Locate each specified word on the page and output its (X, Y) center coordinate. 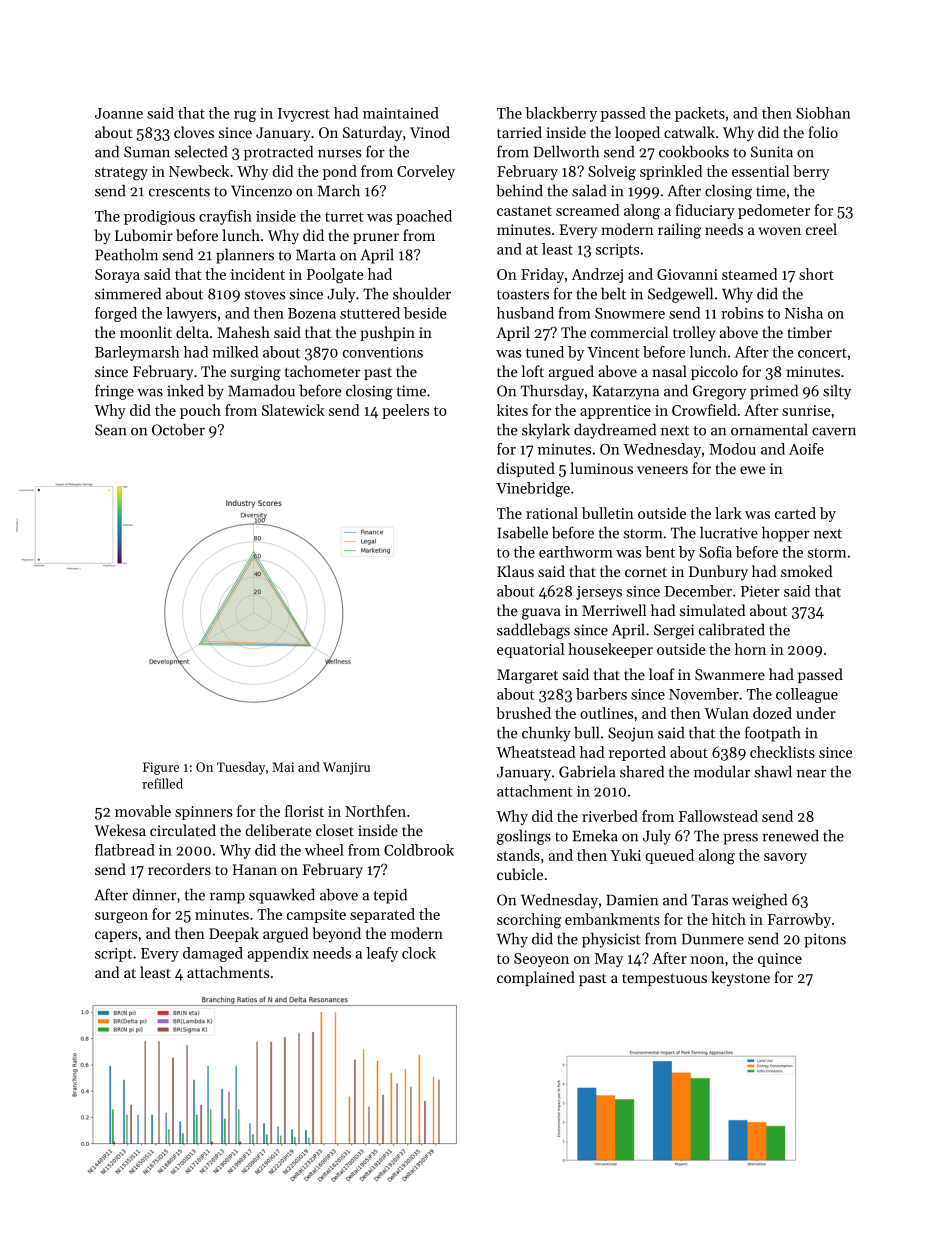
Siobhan (823, 113)
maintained (401, 113)
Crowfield (704, 410)
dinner (154, 894)
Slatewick (293, 410)
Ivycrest (304, 115)
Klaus (515, 571)
